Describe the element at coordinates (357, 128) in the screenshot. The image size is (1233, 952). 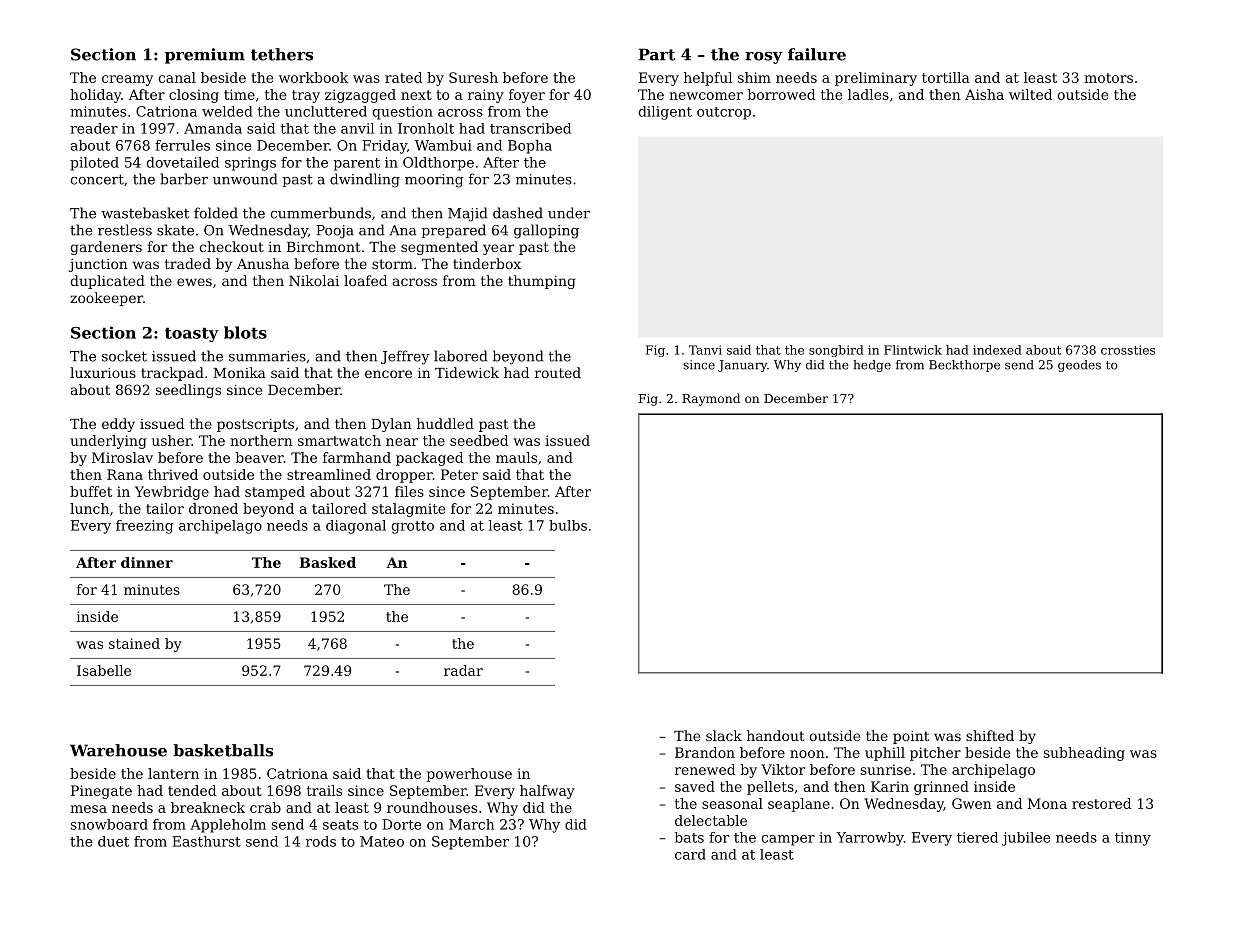
I see `anvil` at that location.
